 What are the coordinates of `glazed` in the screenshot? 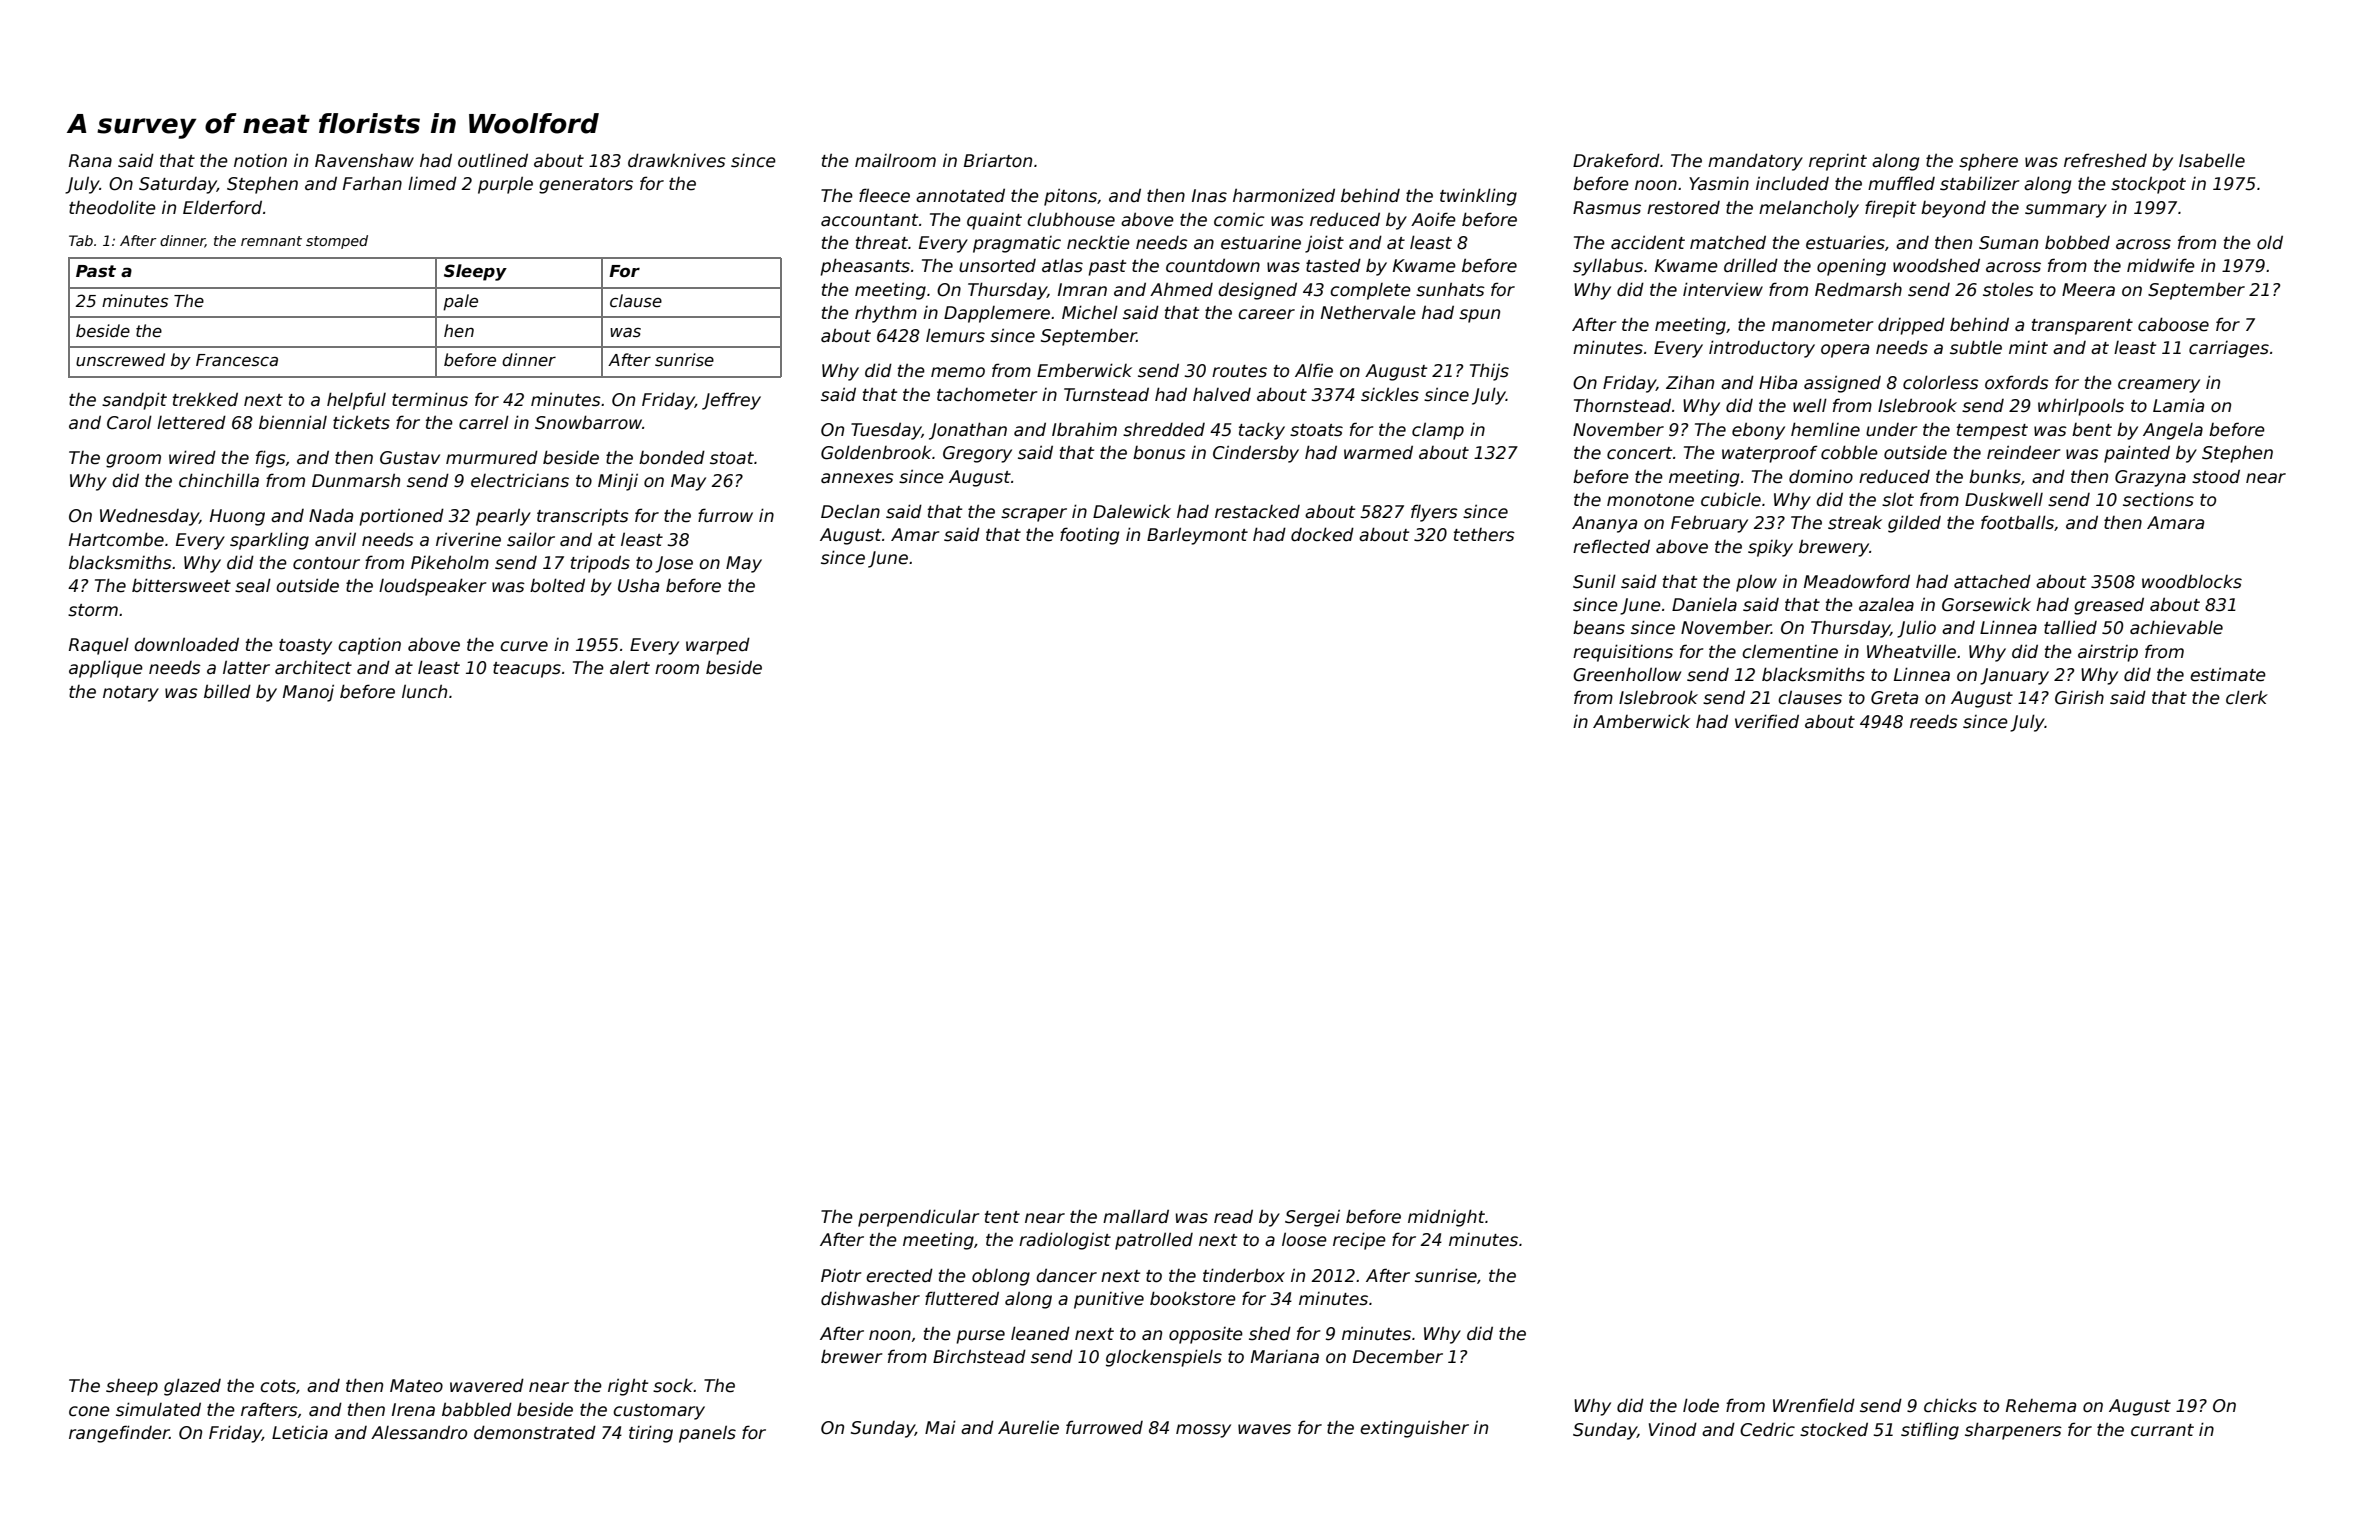 It's located at (192, 1387).
